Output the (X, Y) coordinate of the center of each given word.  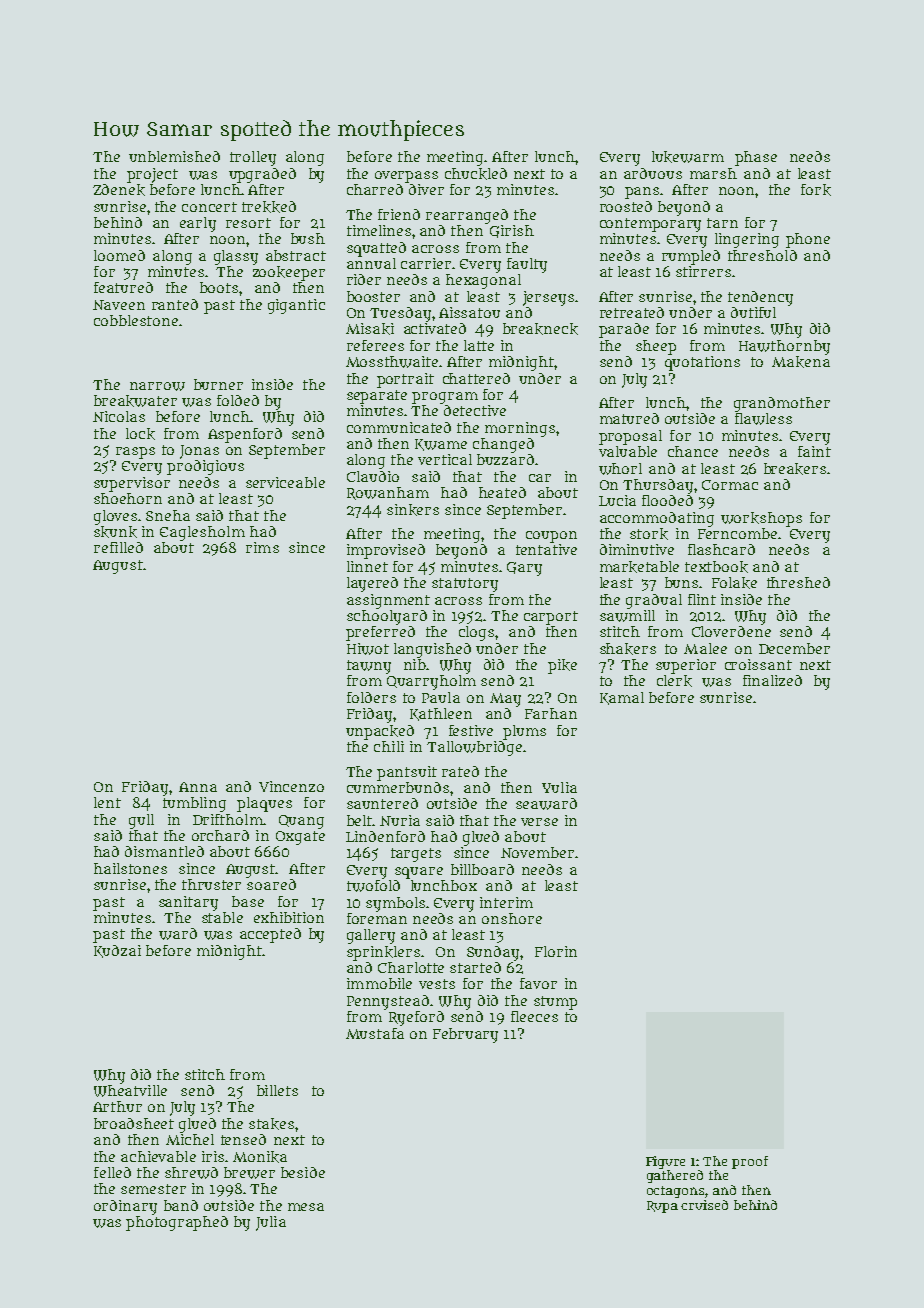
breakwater (135, 401)
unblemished (174, 156)
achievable (158, 1156)
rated (460, 771)
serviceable (285, 482)
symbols (395, 904)
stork (649, 534)
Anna (198, 787)
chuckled (476, 174)
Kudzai (117, 951)
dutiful (753, 312)
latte (479, 345)
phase (756, 158)
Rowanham (388, 493)
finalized (772, 680)
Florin (556, 951)
